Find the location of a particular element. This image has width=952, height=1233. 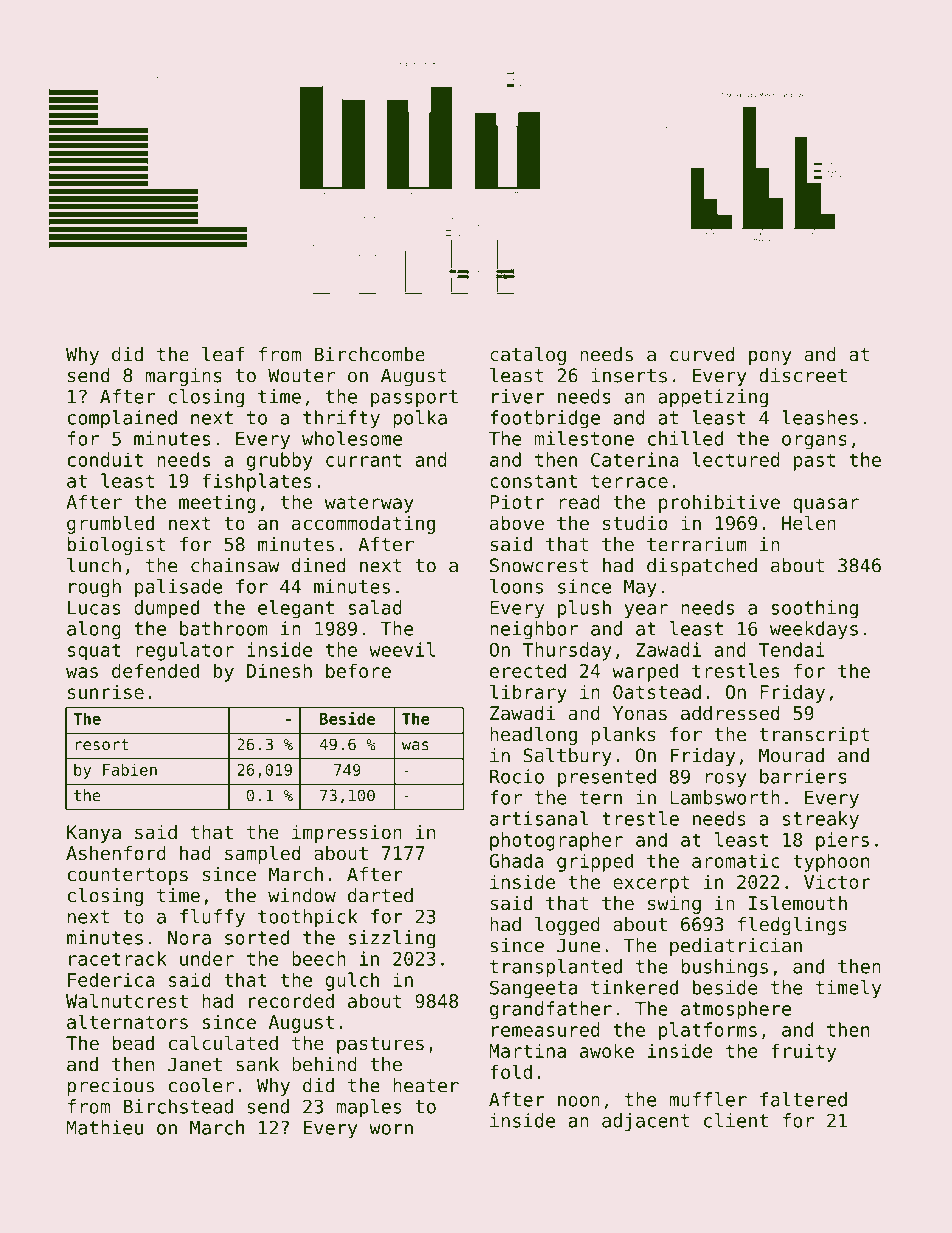

headlong is located at coordinates (533, 736).
